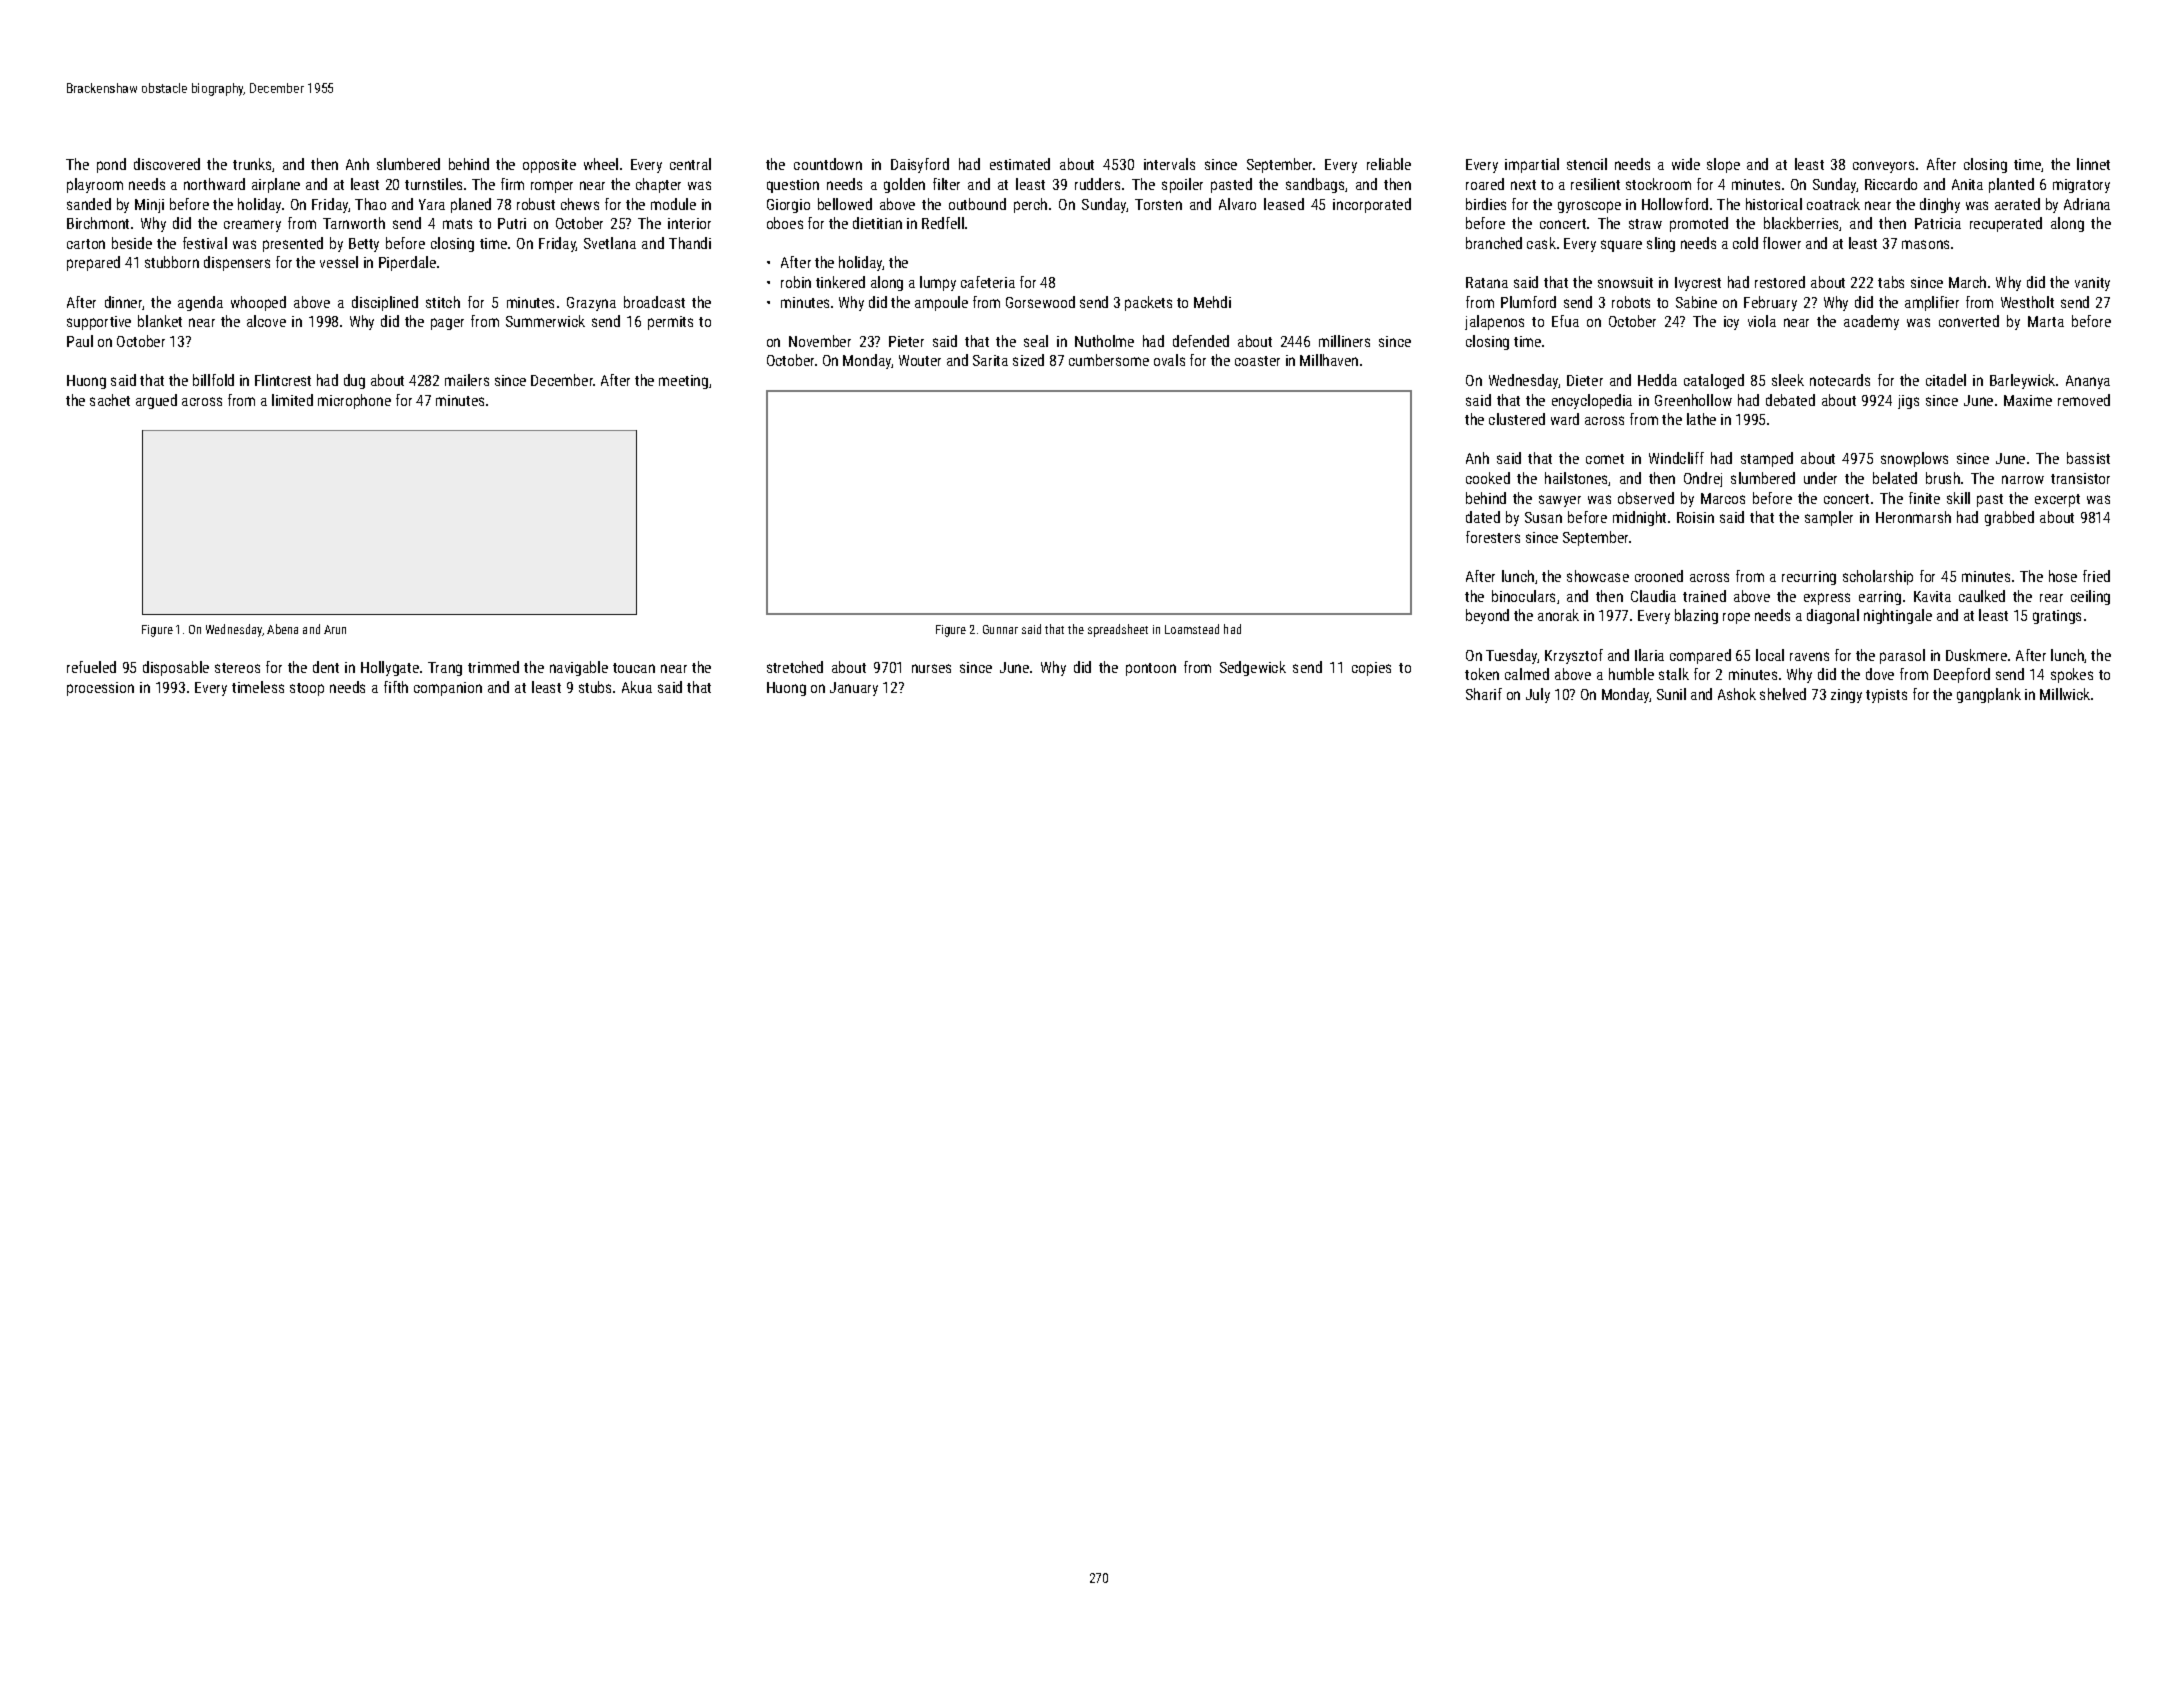  What do you see at coordinates (335, 629) in the page?
I see `Arun` at bounding box center [335, 629].
